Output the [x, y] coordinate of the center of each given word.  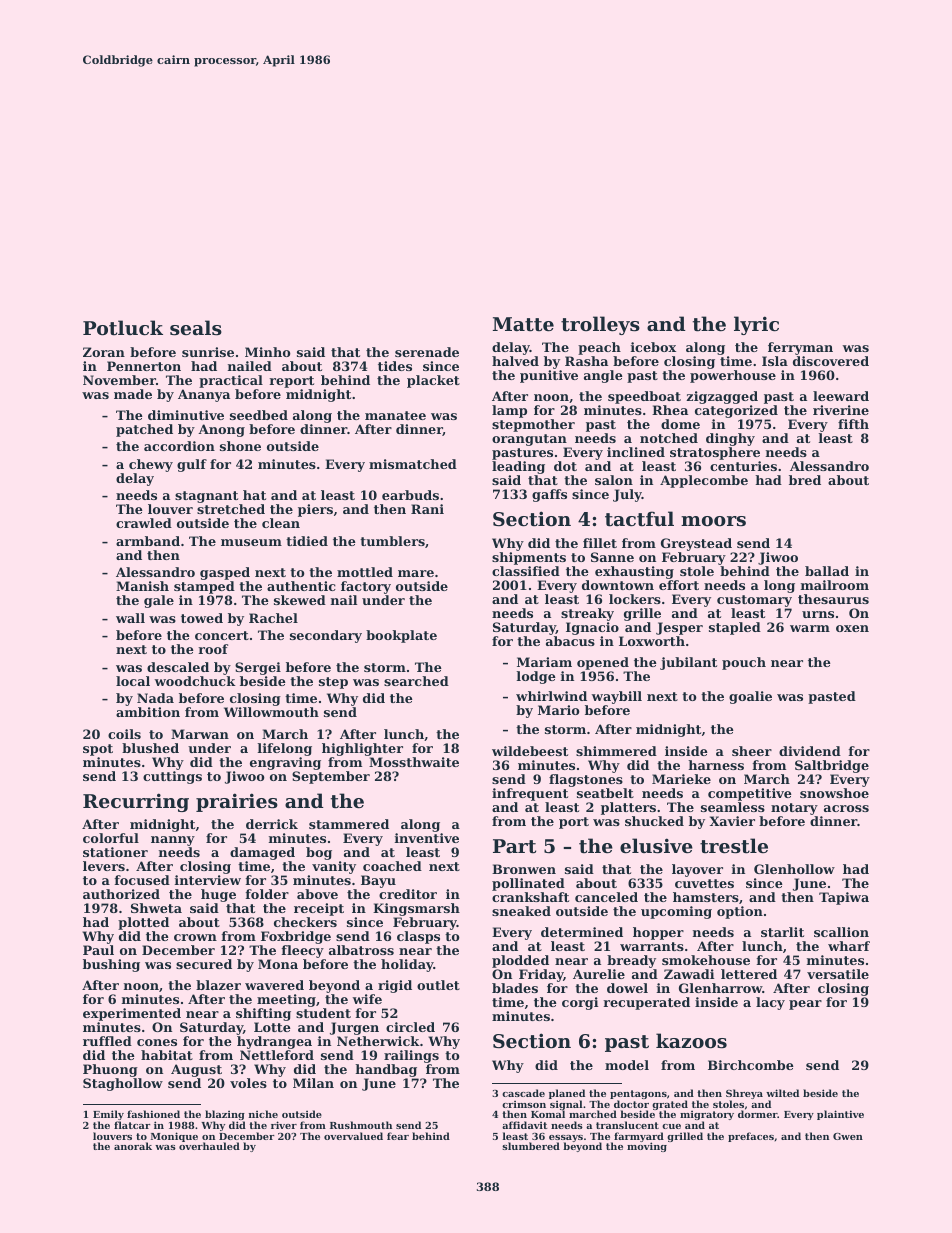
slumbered [531, 1146]
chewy [151, 465]
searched [416, 681]
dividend [810, 751]
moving [647, 1147]
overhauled [209, 1146]
